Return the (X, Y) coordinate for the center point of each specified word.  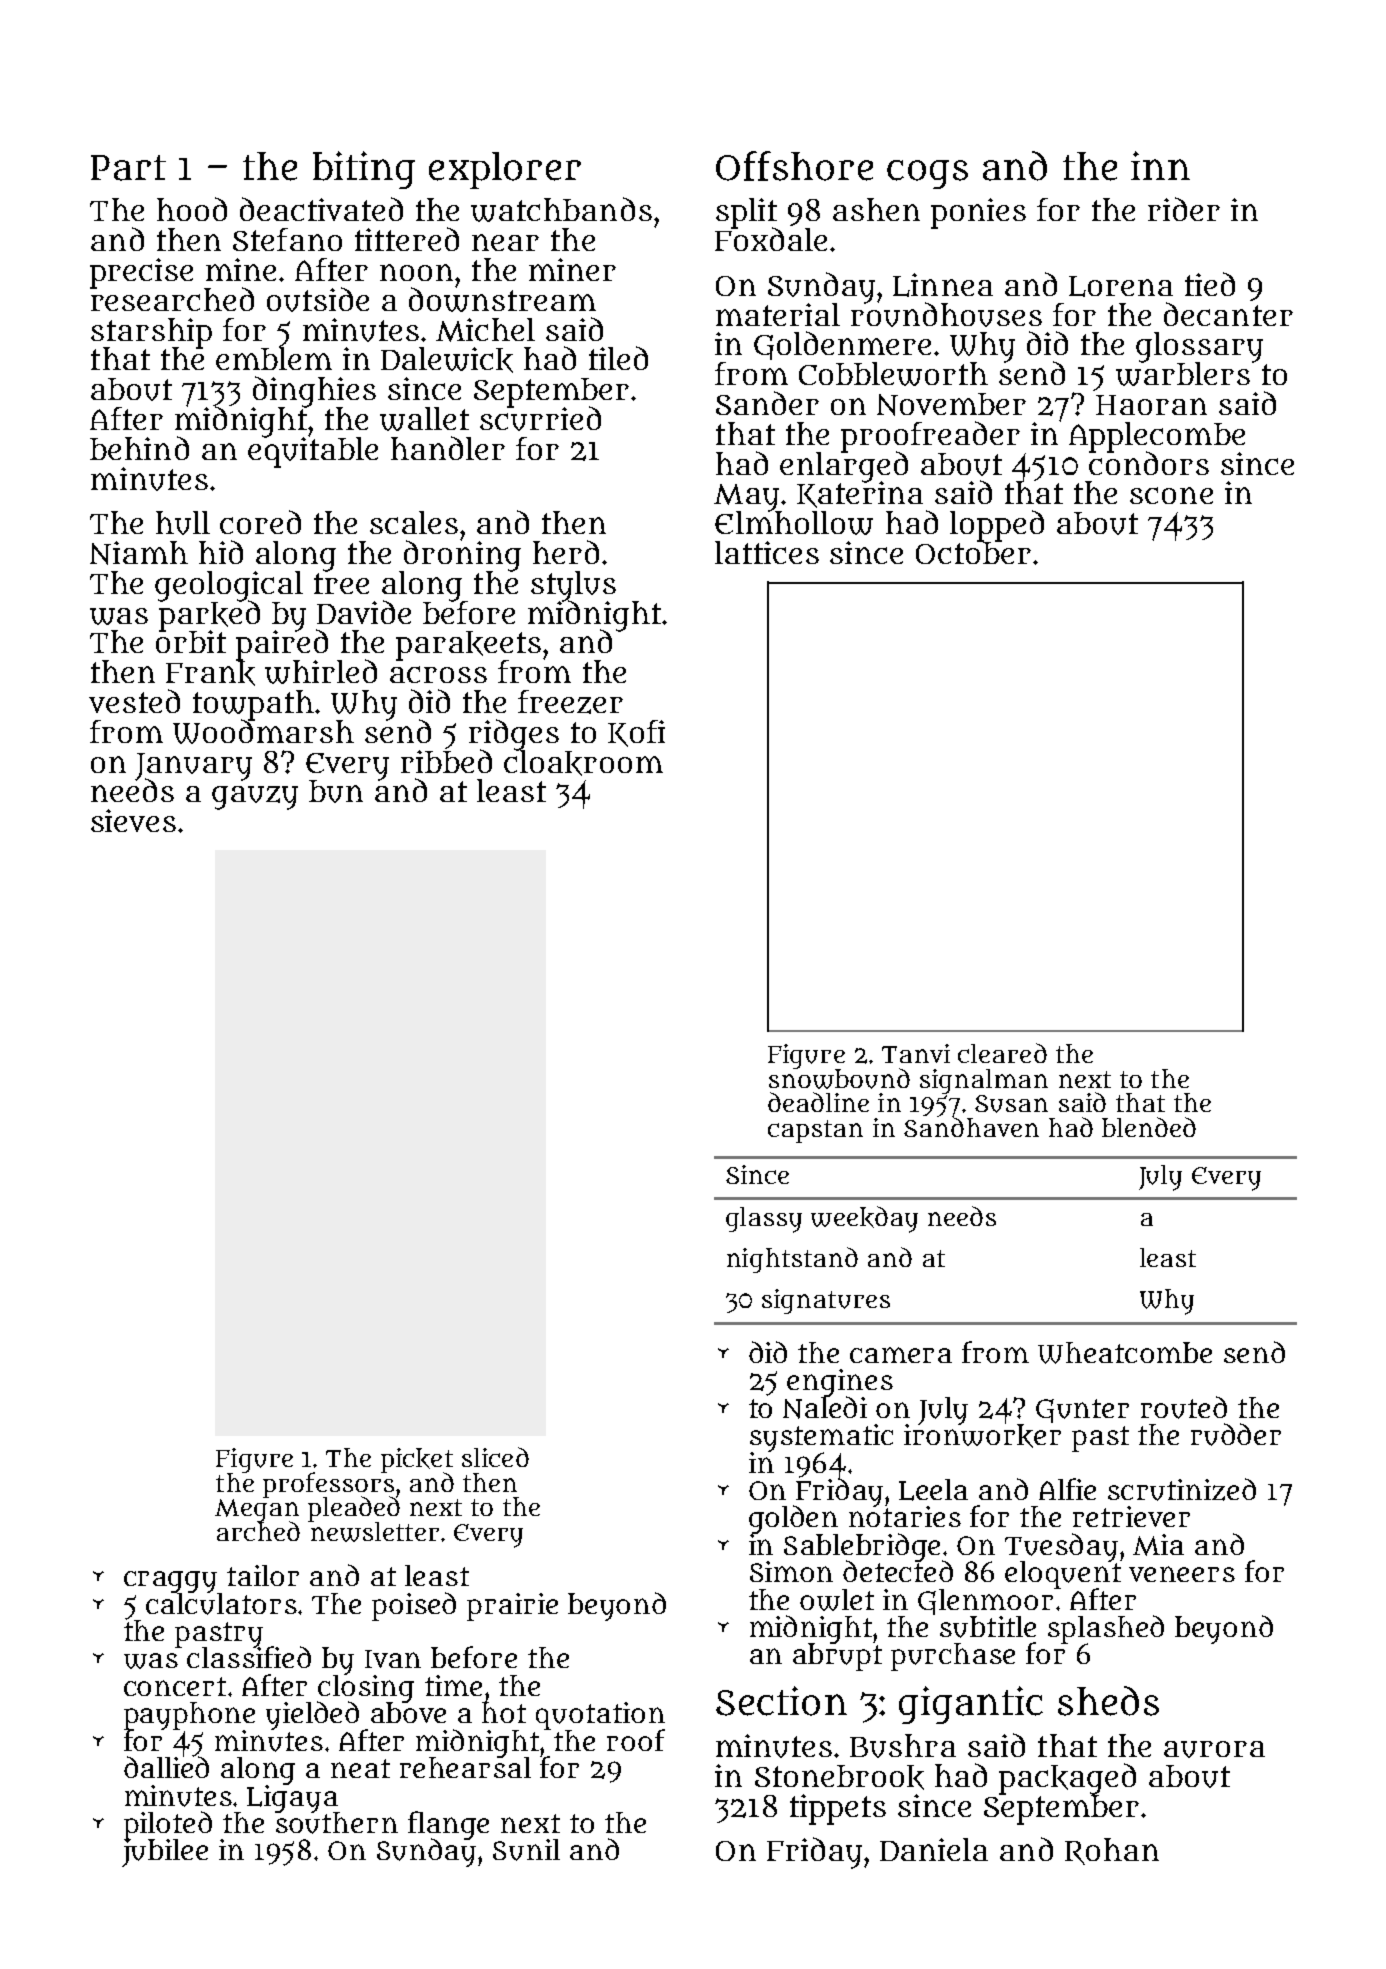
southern (336, 1823)
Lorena (1121, 286)
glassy (764, 1220)
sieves (133, 820)
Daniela (934, 1849)
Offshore (794, 166)
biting (364, 170)
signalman (984, 1081)
